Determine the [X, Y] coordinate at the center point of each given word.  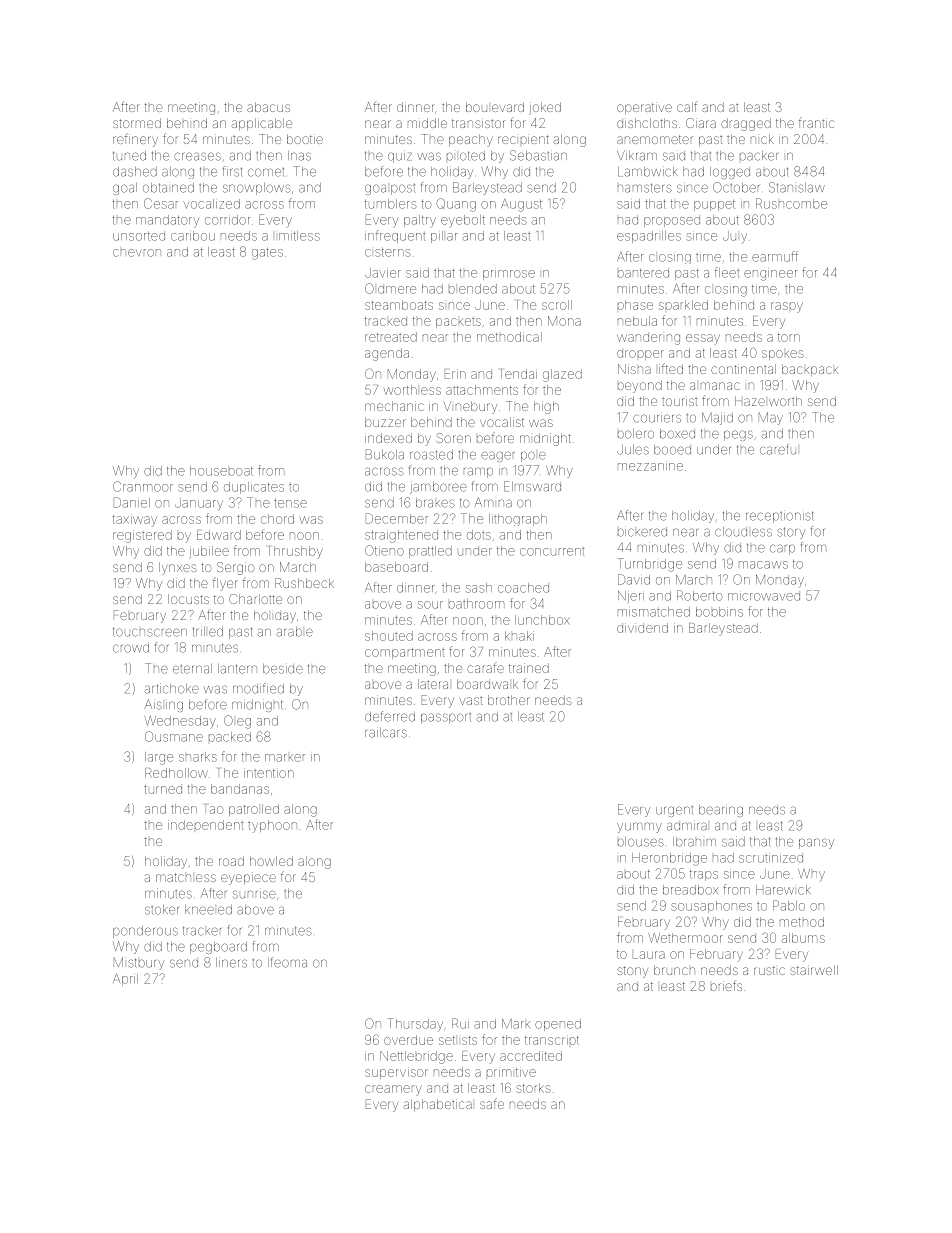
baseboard [396, 567]
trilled [208, 632]
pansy [816, 843]
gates [267, 254]
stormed [137, 123]
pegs [738, 435]
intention [269, 773]
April [125, 980]
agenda [387, 354]
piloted [466, 156]
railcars [386, 732]
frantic [816, 122]
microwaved [764, 597]
